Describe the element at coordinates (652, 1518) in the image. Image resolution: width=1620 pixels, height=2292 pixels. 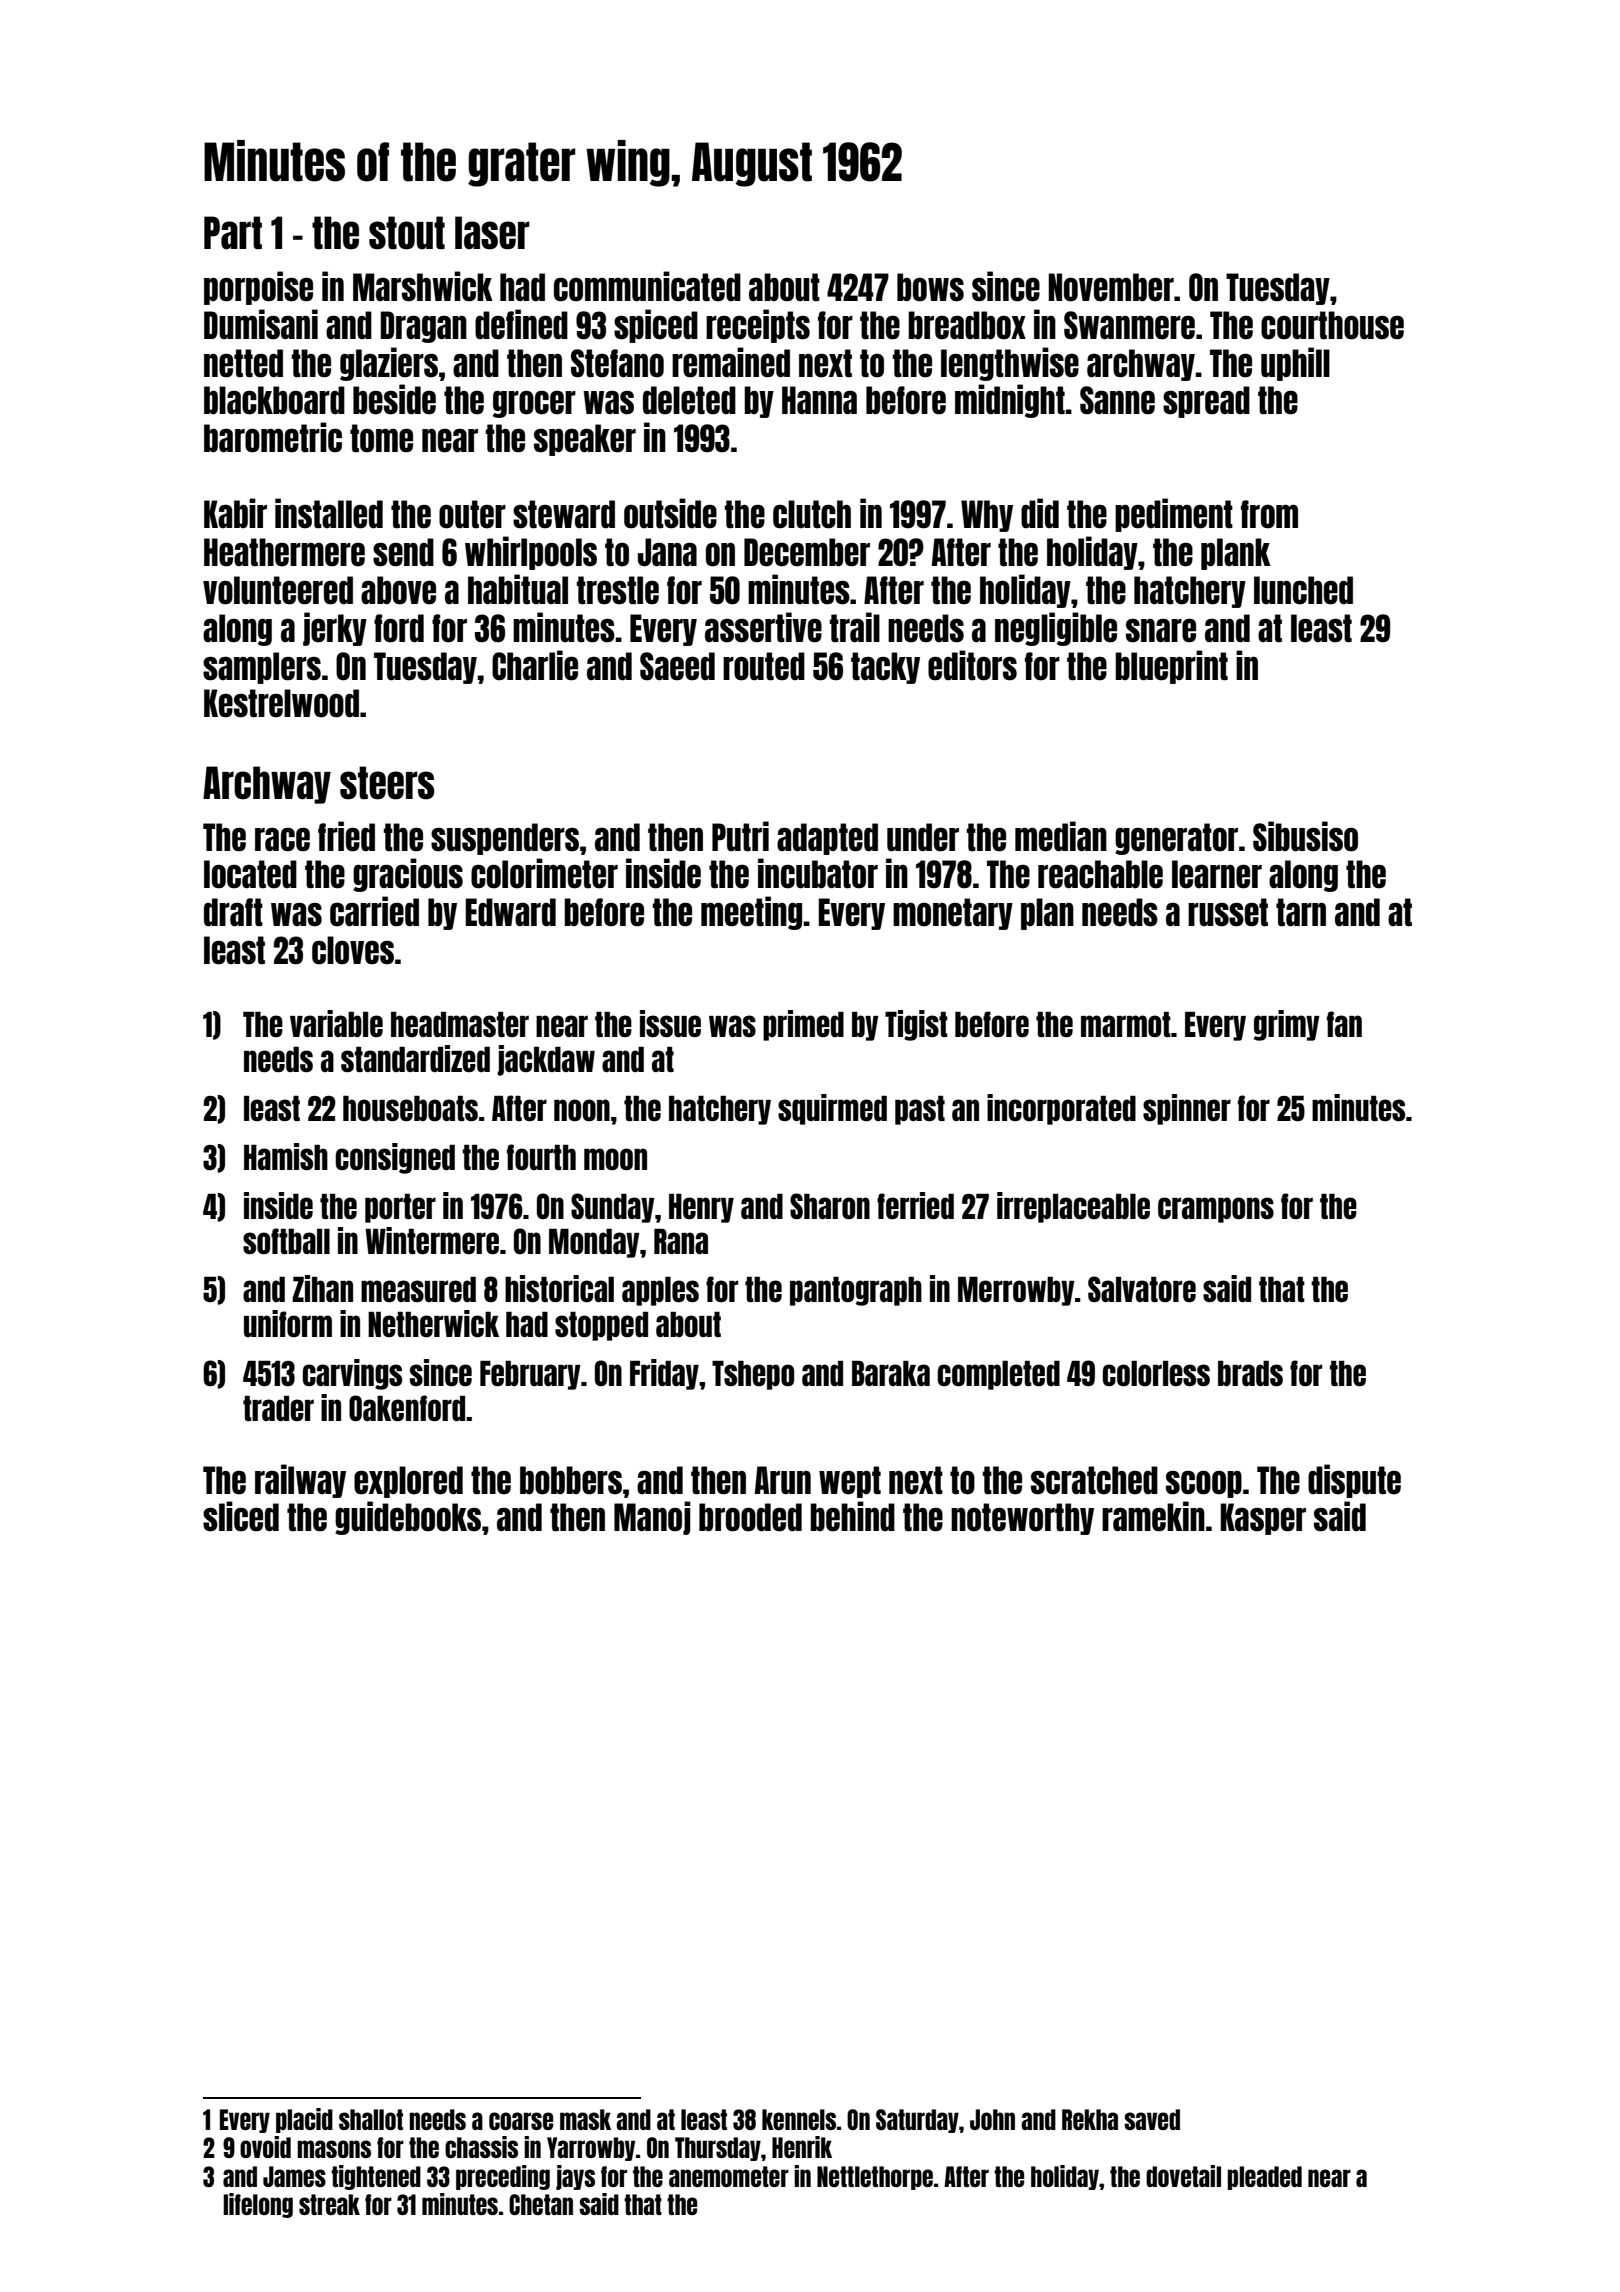
I see `Manoj` at that location.
